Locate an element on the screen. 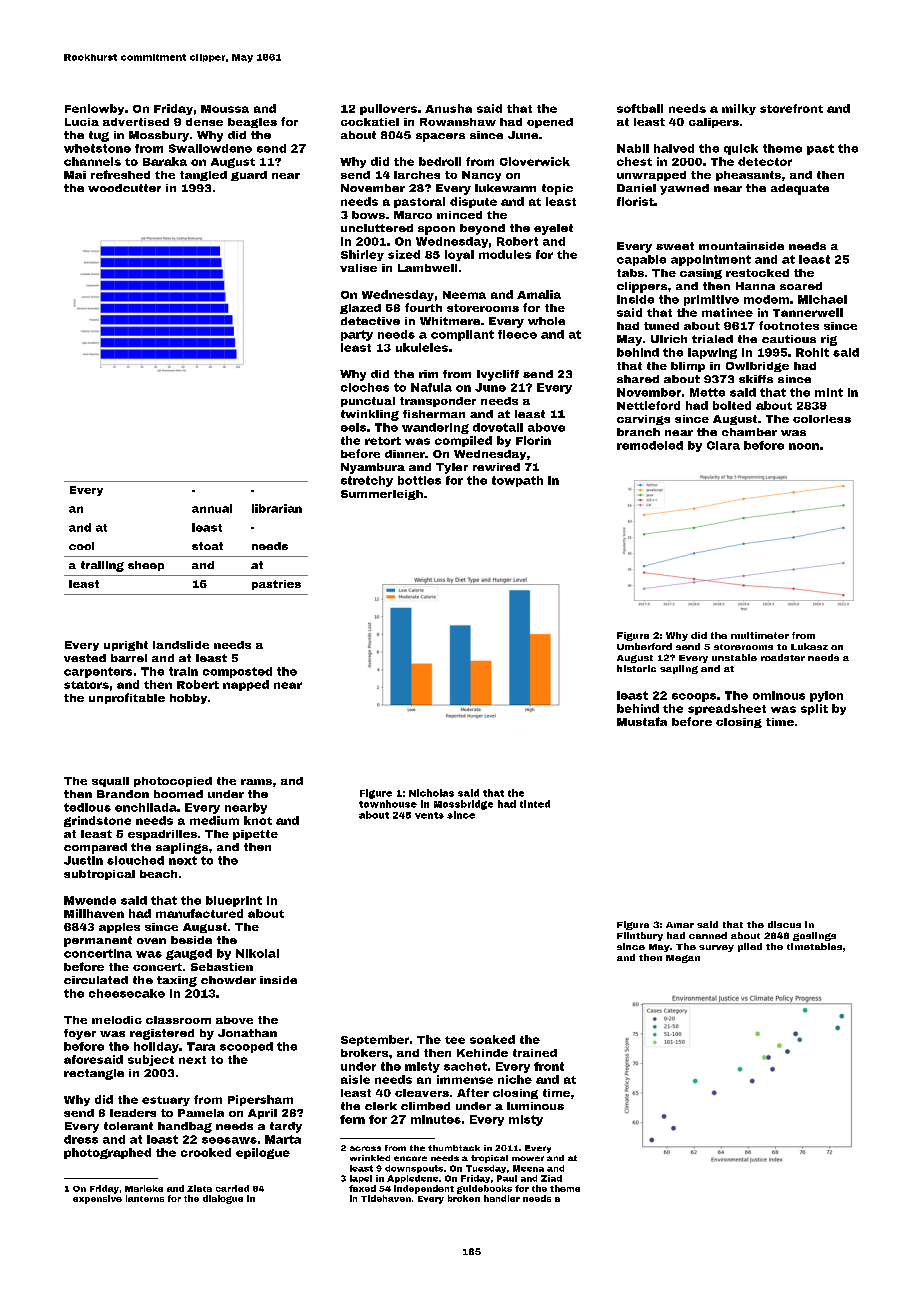 The image size is (924, 1308). milky is located at coordinates (739, 109).
